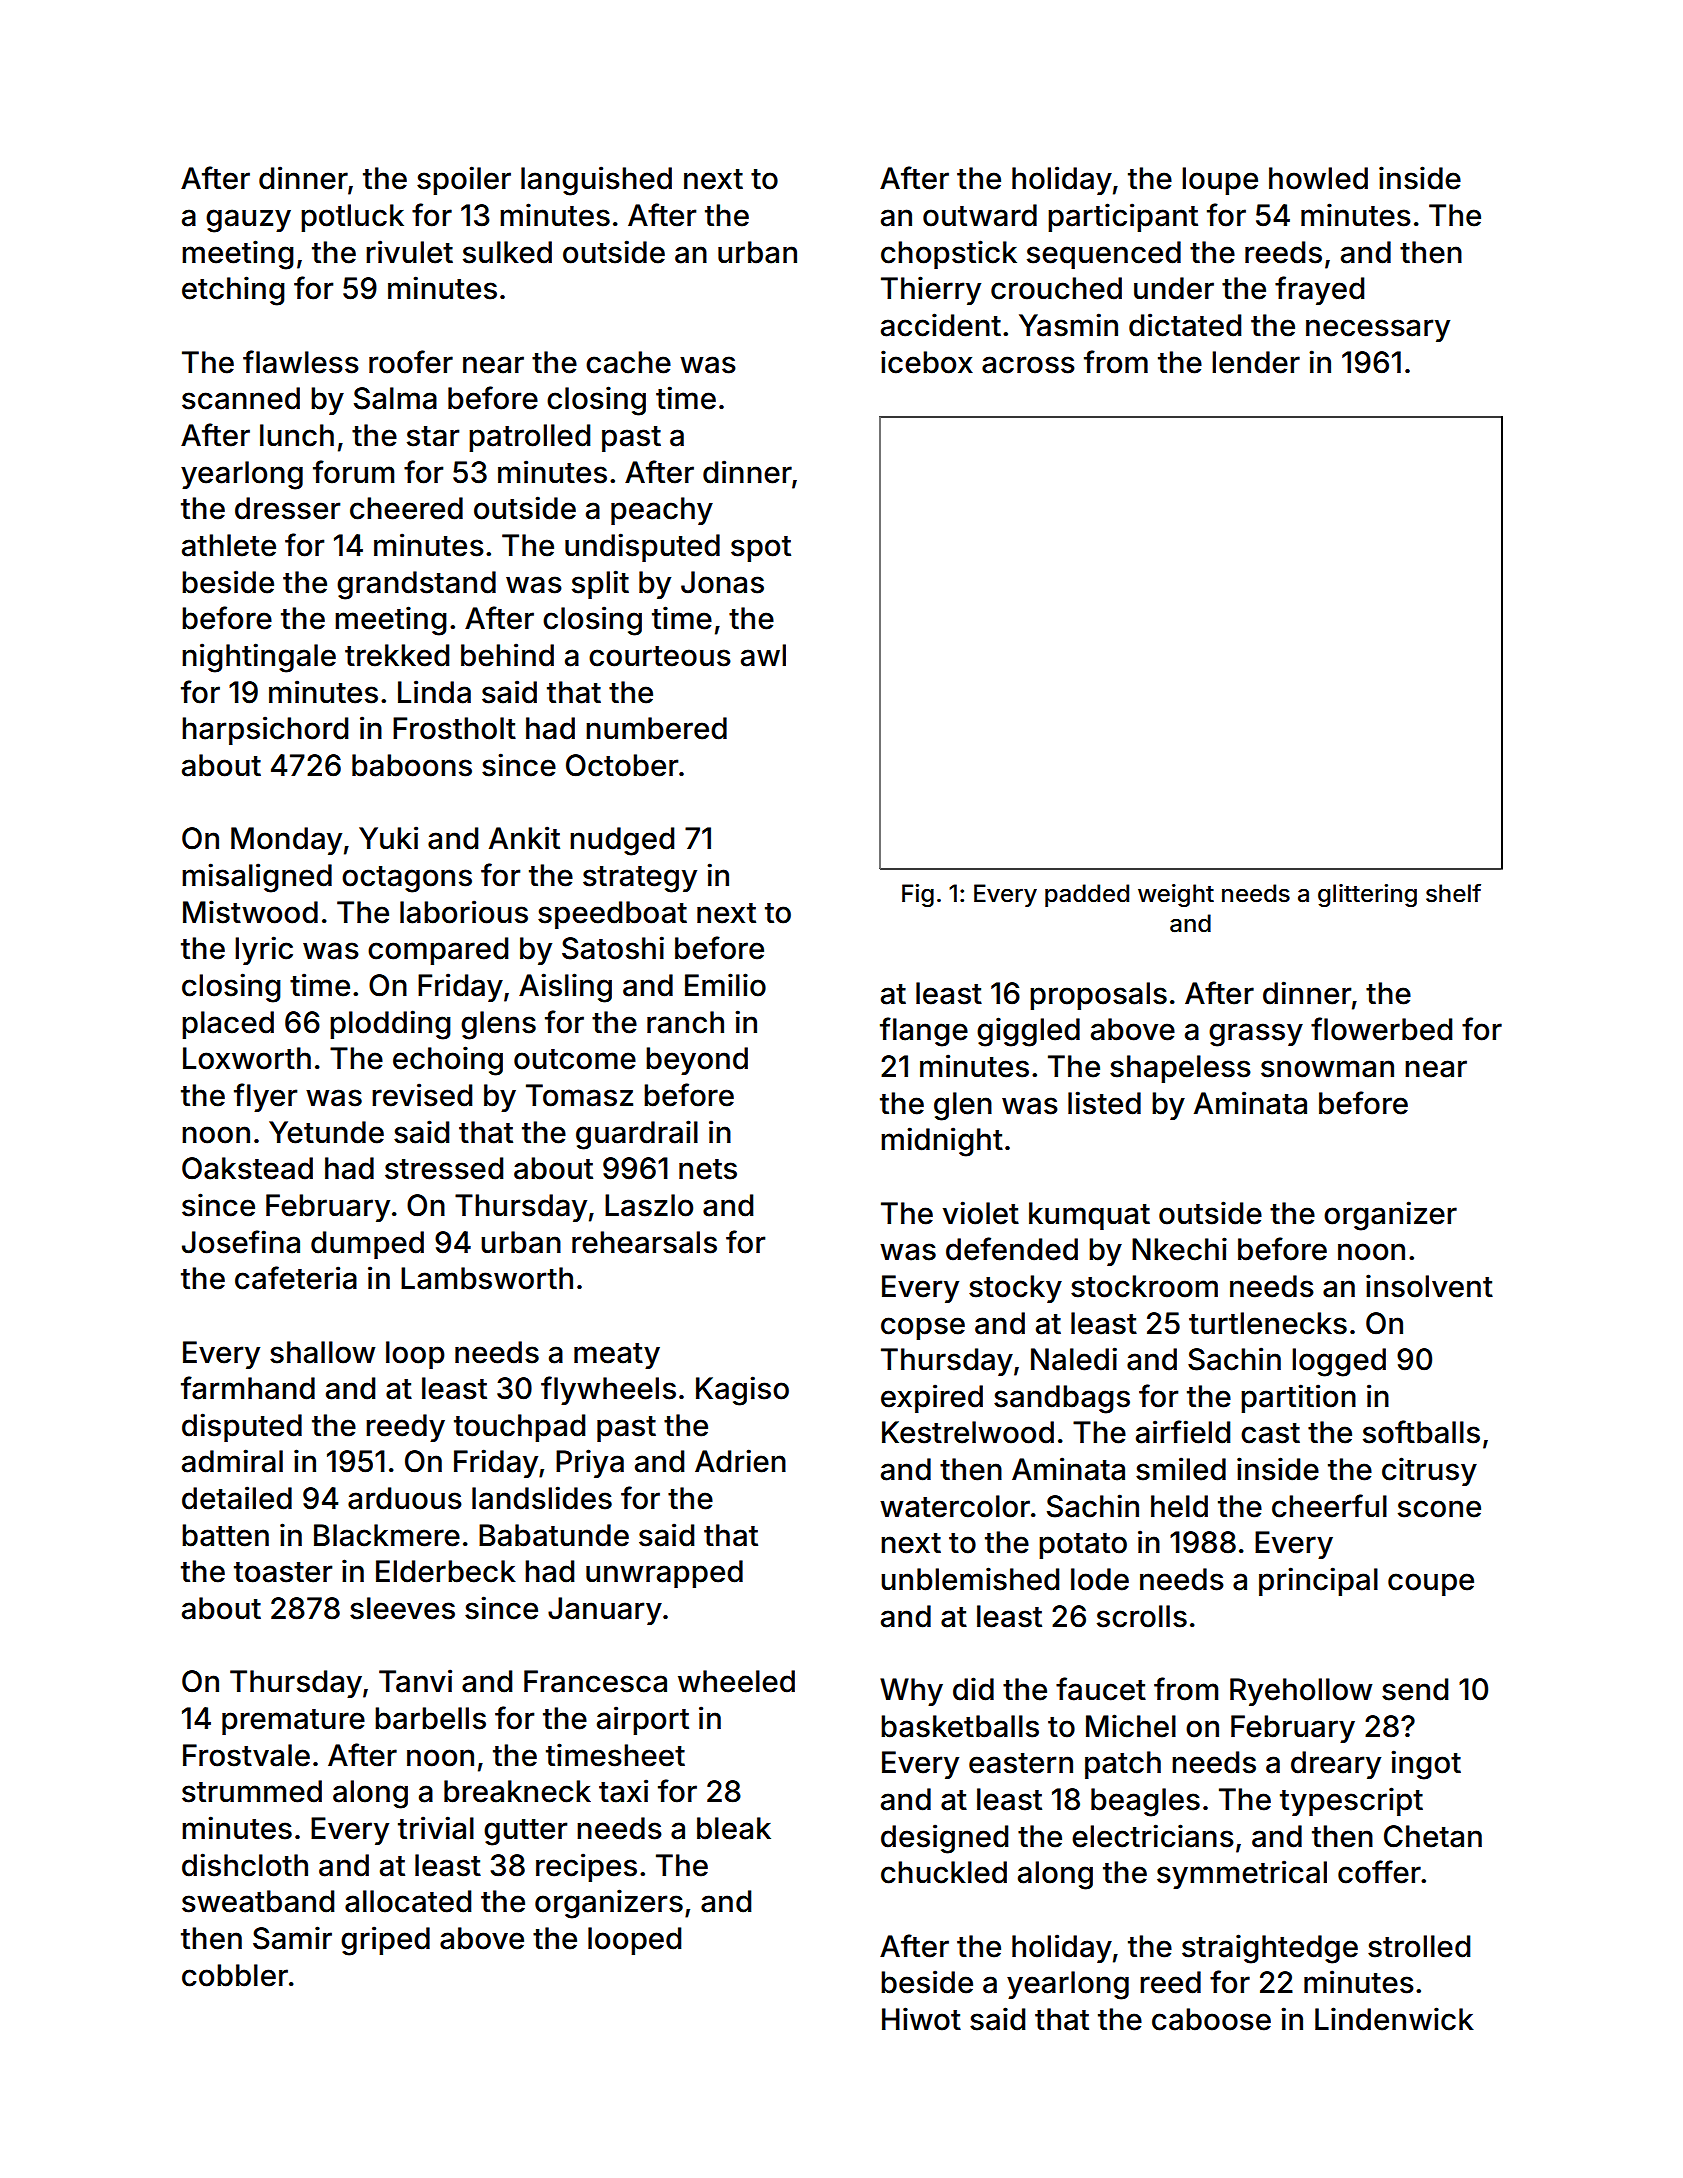  Describe the element at coordinates (944, 1872) in the image. I see `chuckled` at that location.
